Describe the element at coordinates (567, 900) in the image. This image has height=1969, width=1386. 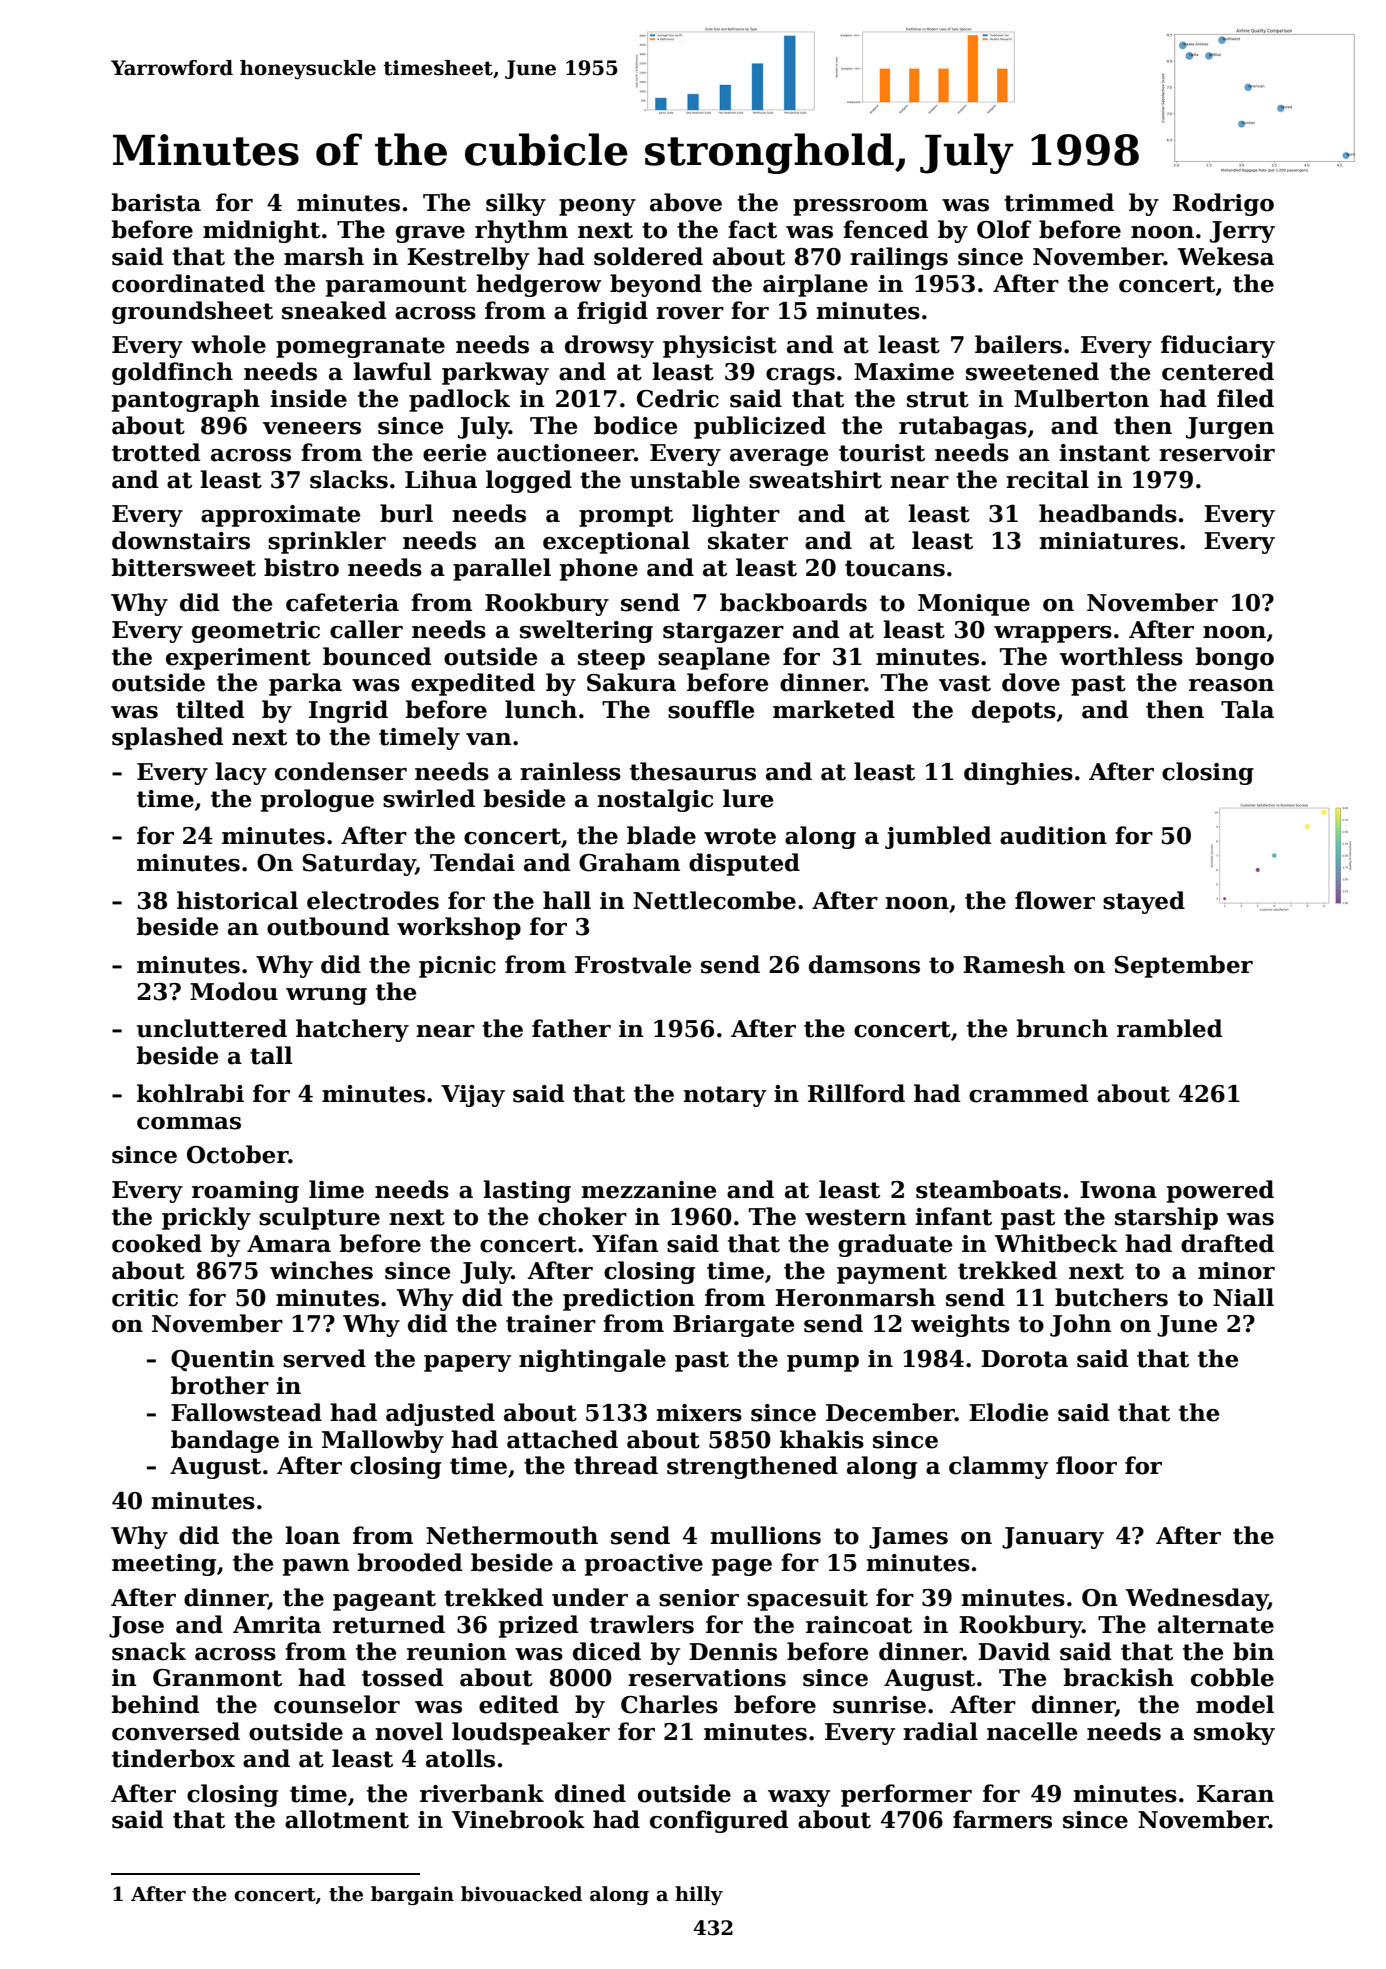
I see `hall` at that location.
